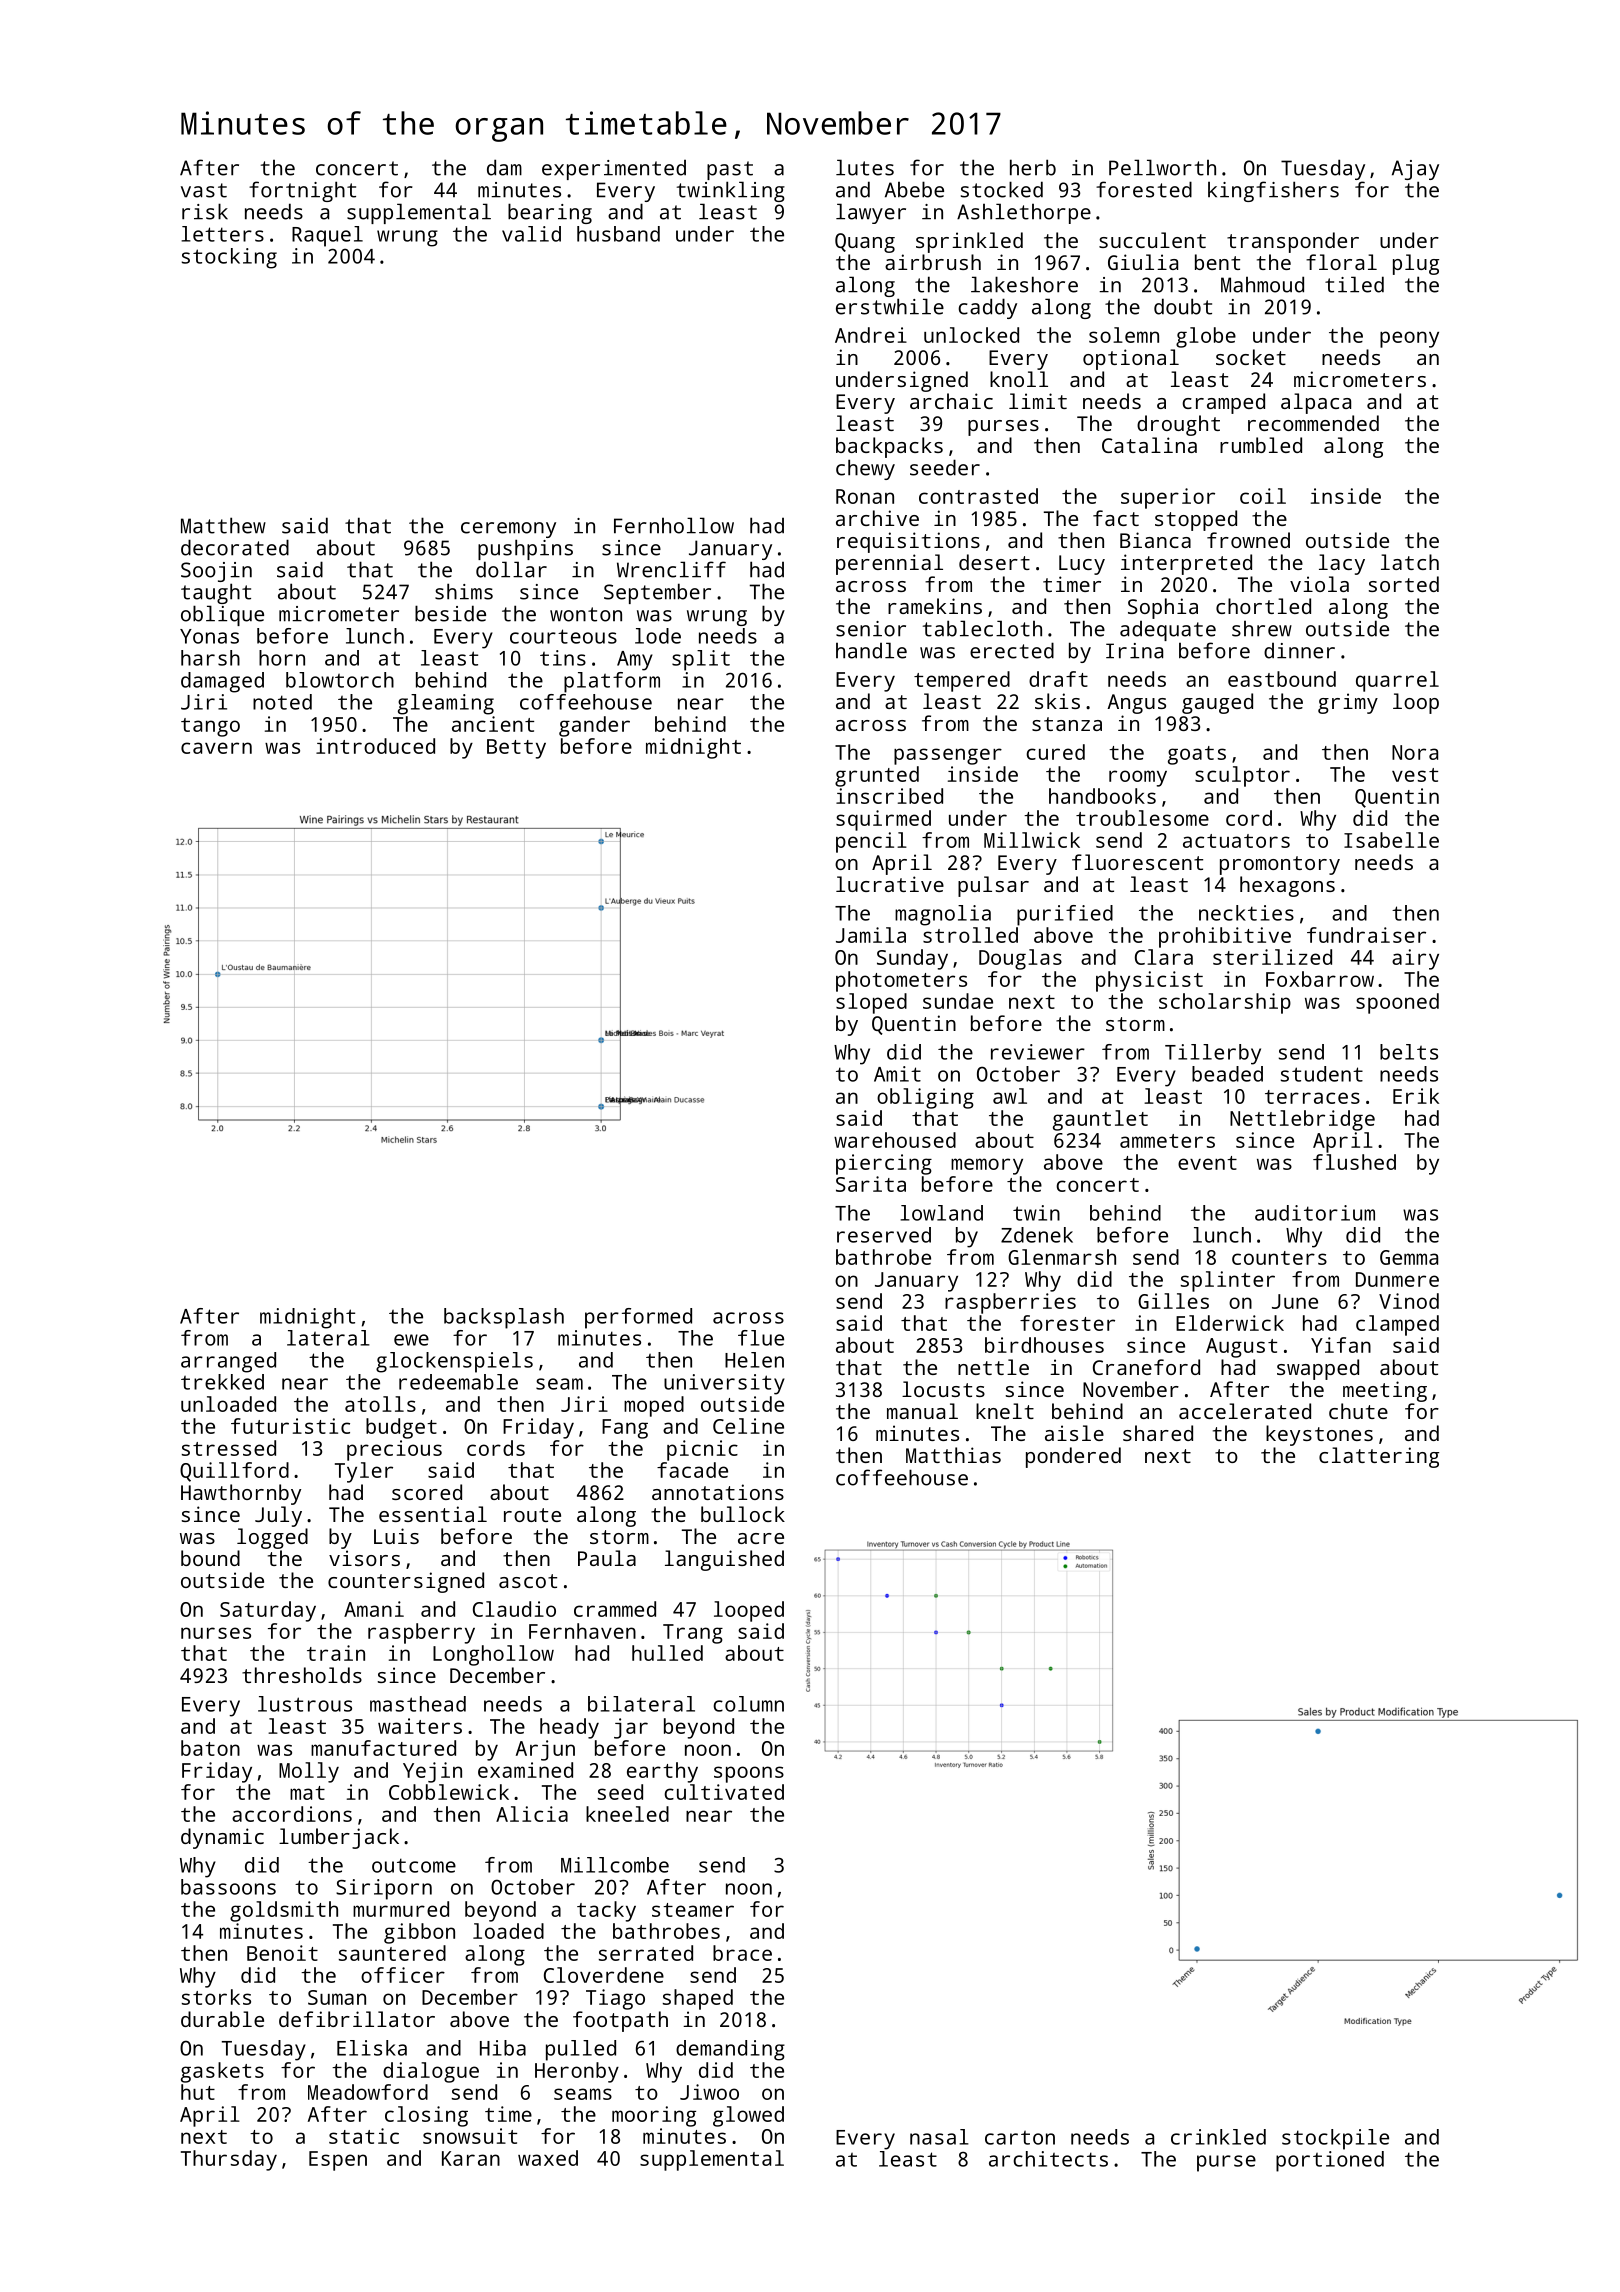 Image resolution: width=1620 pixels, height=2292 pixels. Describe the element at coordinates (1415, 170) in the screenshot. I see `Ajay` at that location.
